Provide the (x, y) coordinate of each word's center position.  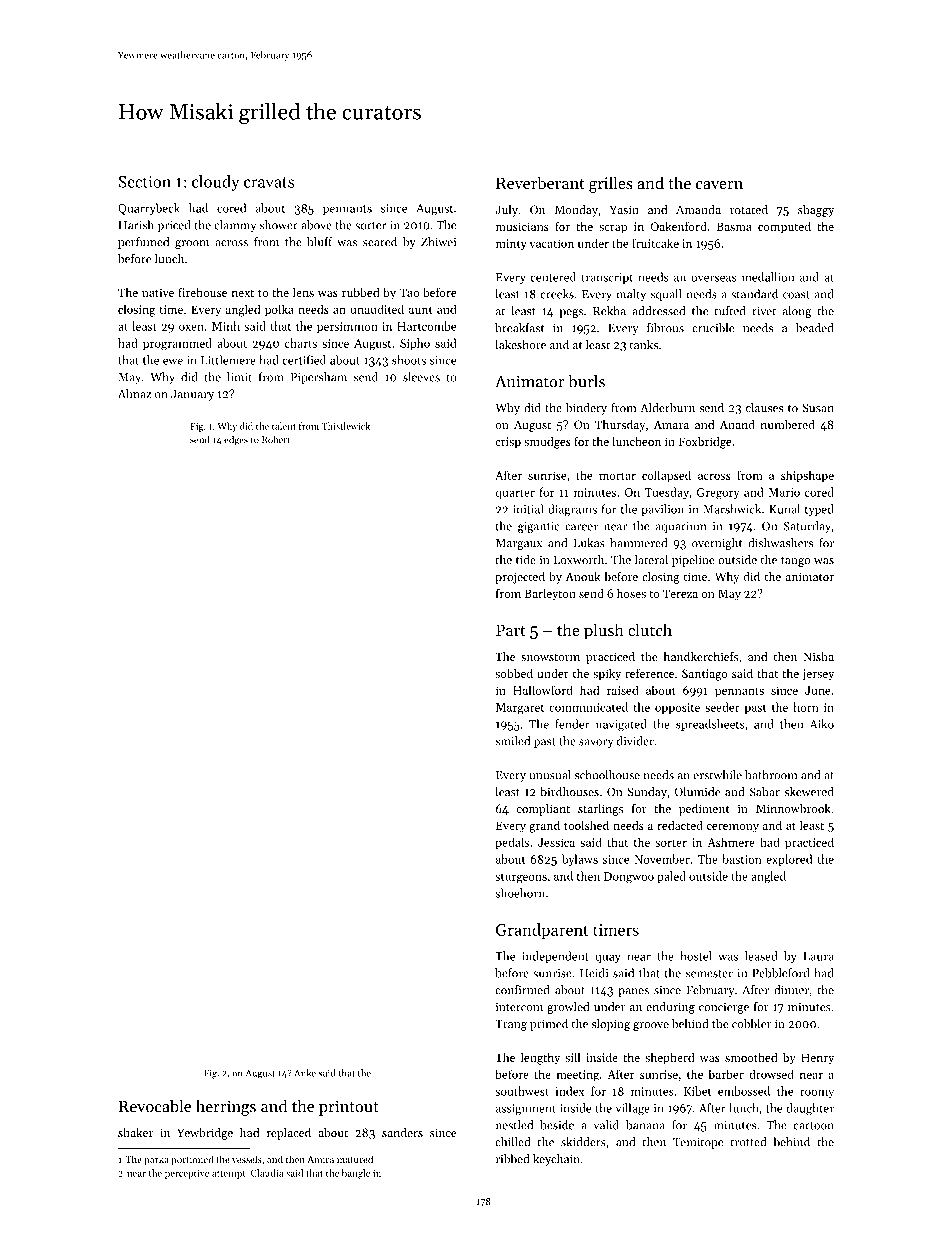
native (158, 292)
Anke (305, 1073)
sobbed (514, 673)
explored (789, 860)
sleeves (421, 377)
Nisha (819, 656)
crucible (713, 328)
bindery (586, 409)
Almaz (134, 394)
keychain (556, 1160)
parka (156, 1160)
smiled (512, 741)
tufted (730, 311)
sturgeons (521, 878)
